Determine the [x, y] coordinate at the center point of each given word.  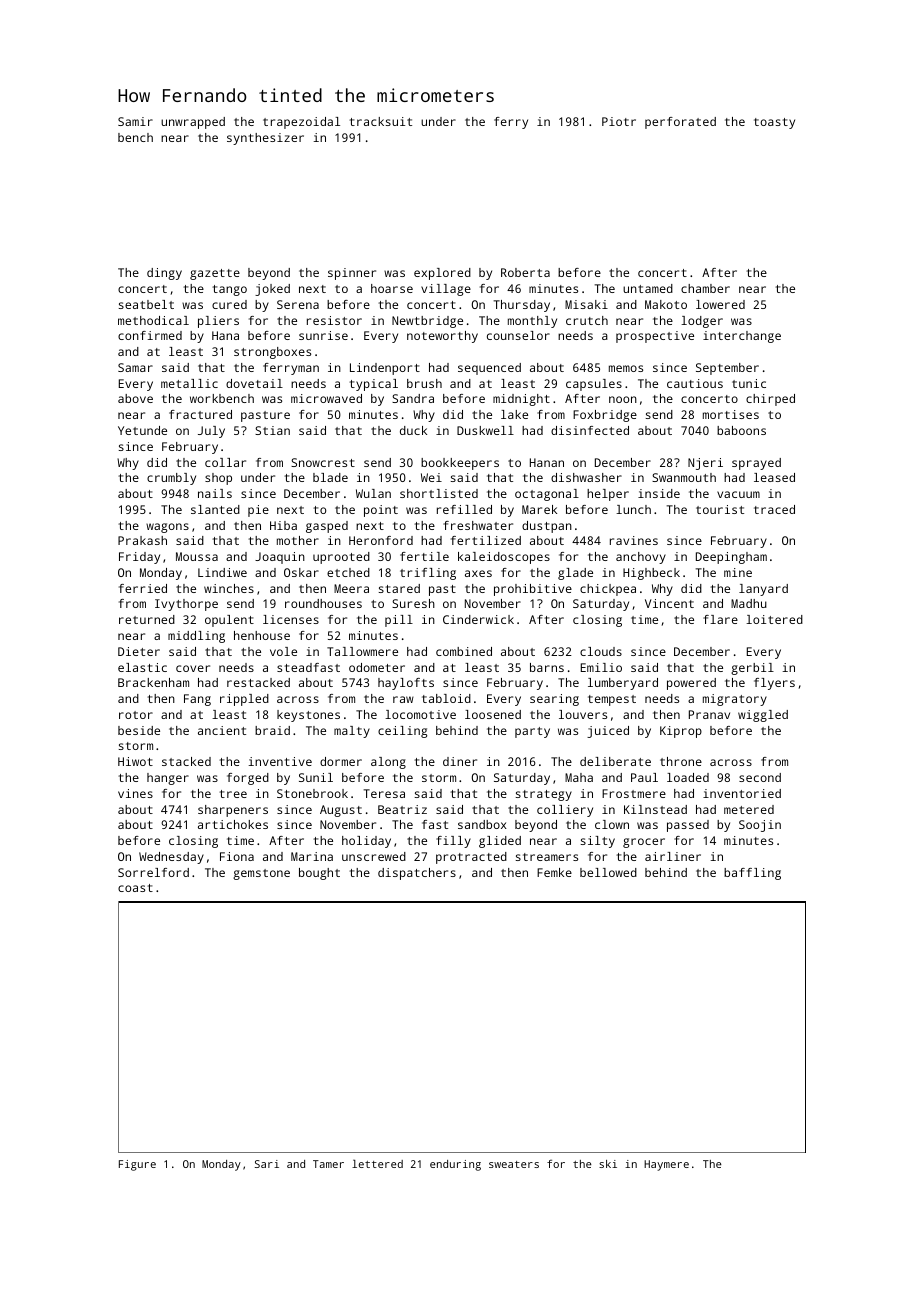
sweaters [514, 1164]
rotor [136, 715]
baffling [752, 874]
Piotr [619, 121]
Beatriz [402, 809]
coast [135, 888]
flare [720, 619]
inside [659, 493]
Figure [137, 1165]
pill [399, 621]
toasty [774, 123]
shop [218, 479]
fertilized [486, 540]
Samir [135, 121]
